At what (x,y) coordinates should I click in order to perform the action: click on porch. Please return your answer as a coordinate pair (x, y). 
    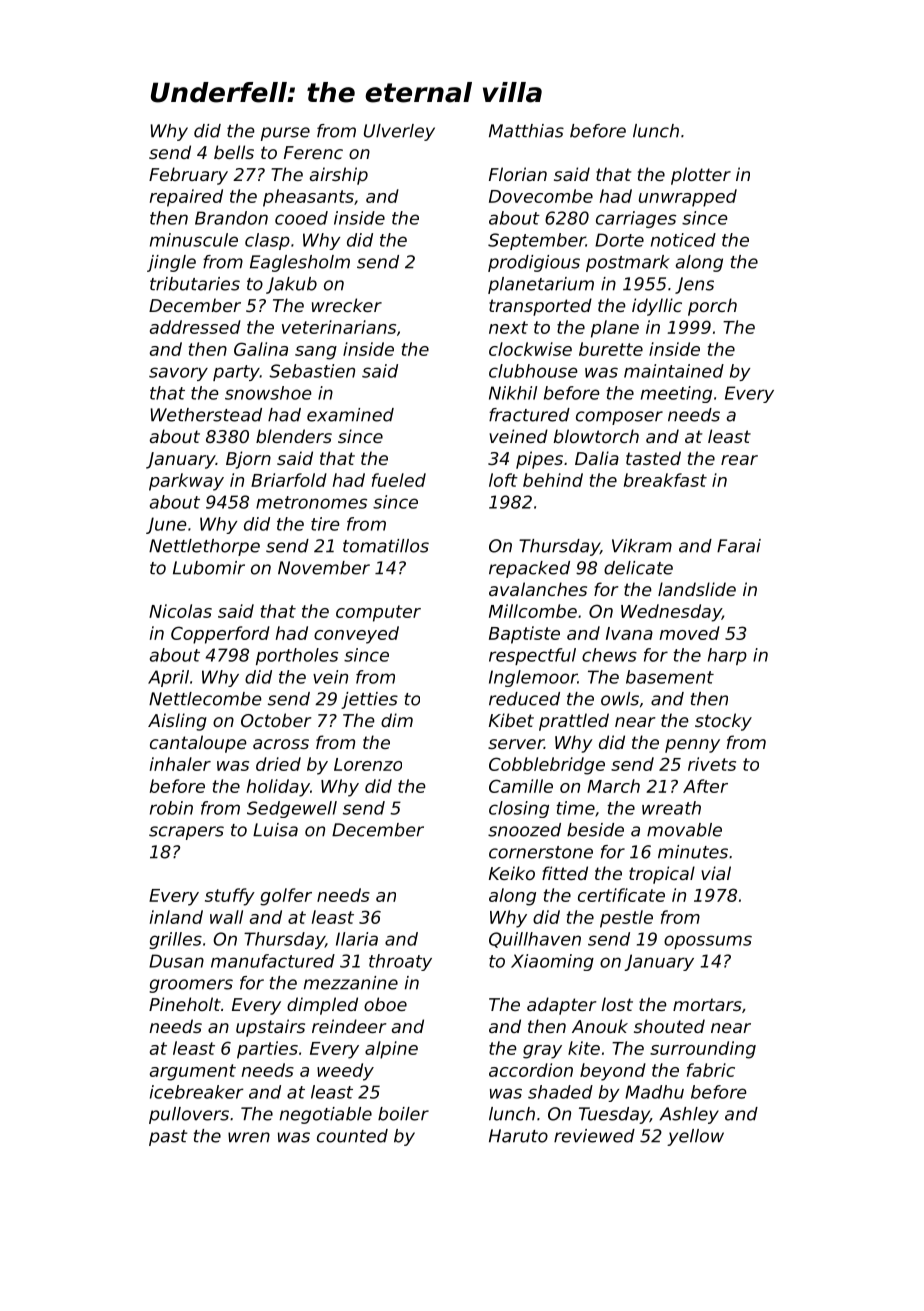
    Looking at the image, I should click on (712, 307).
